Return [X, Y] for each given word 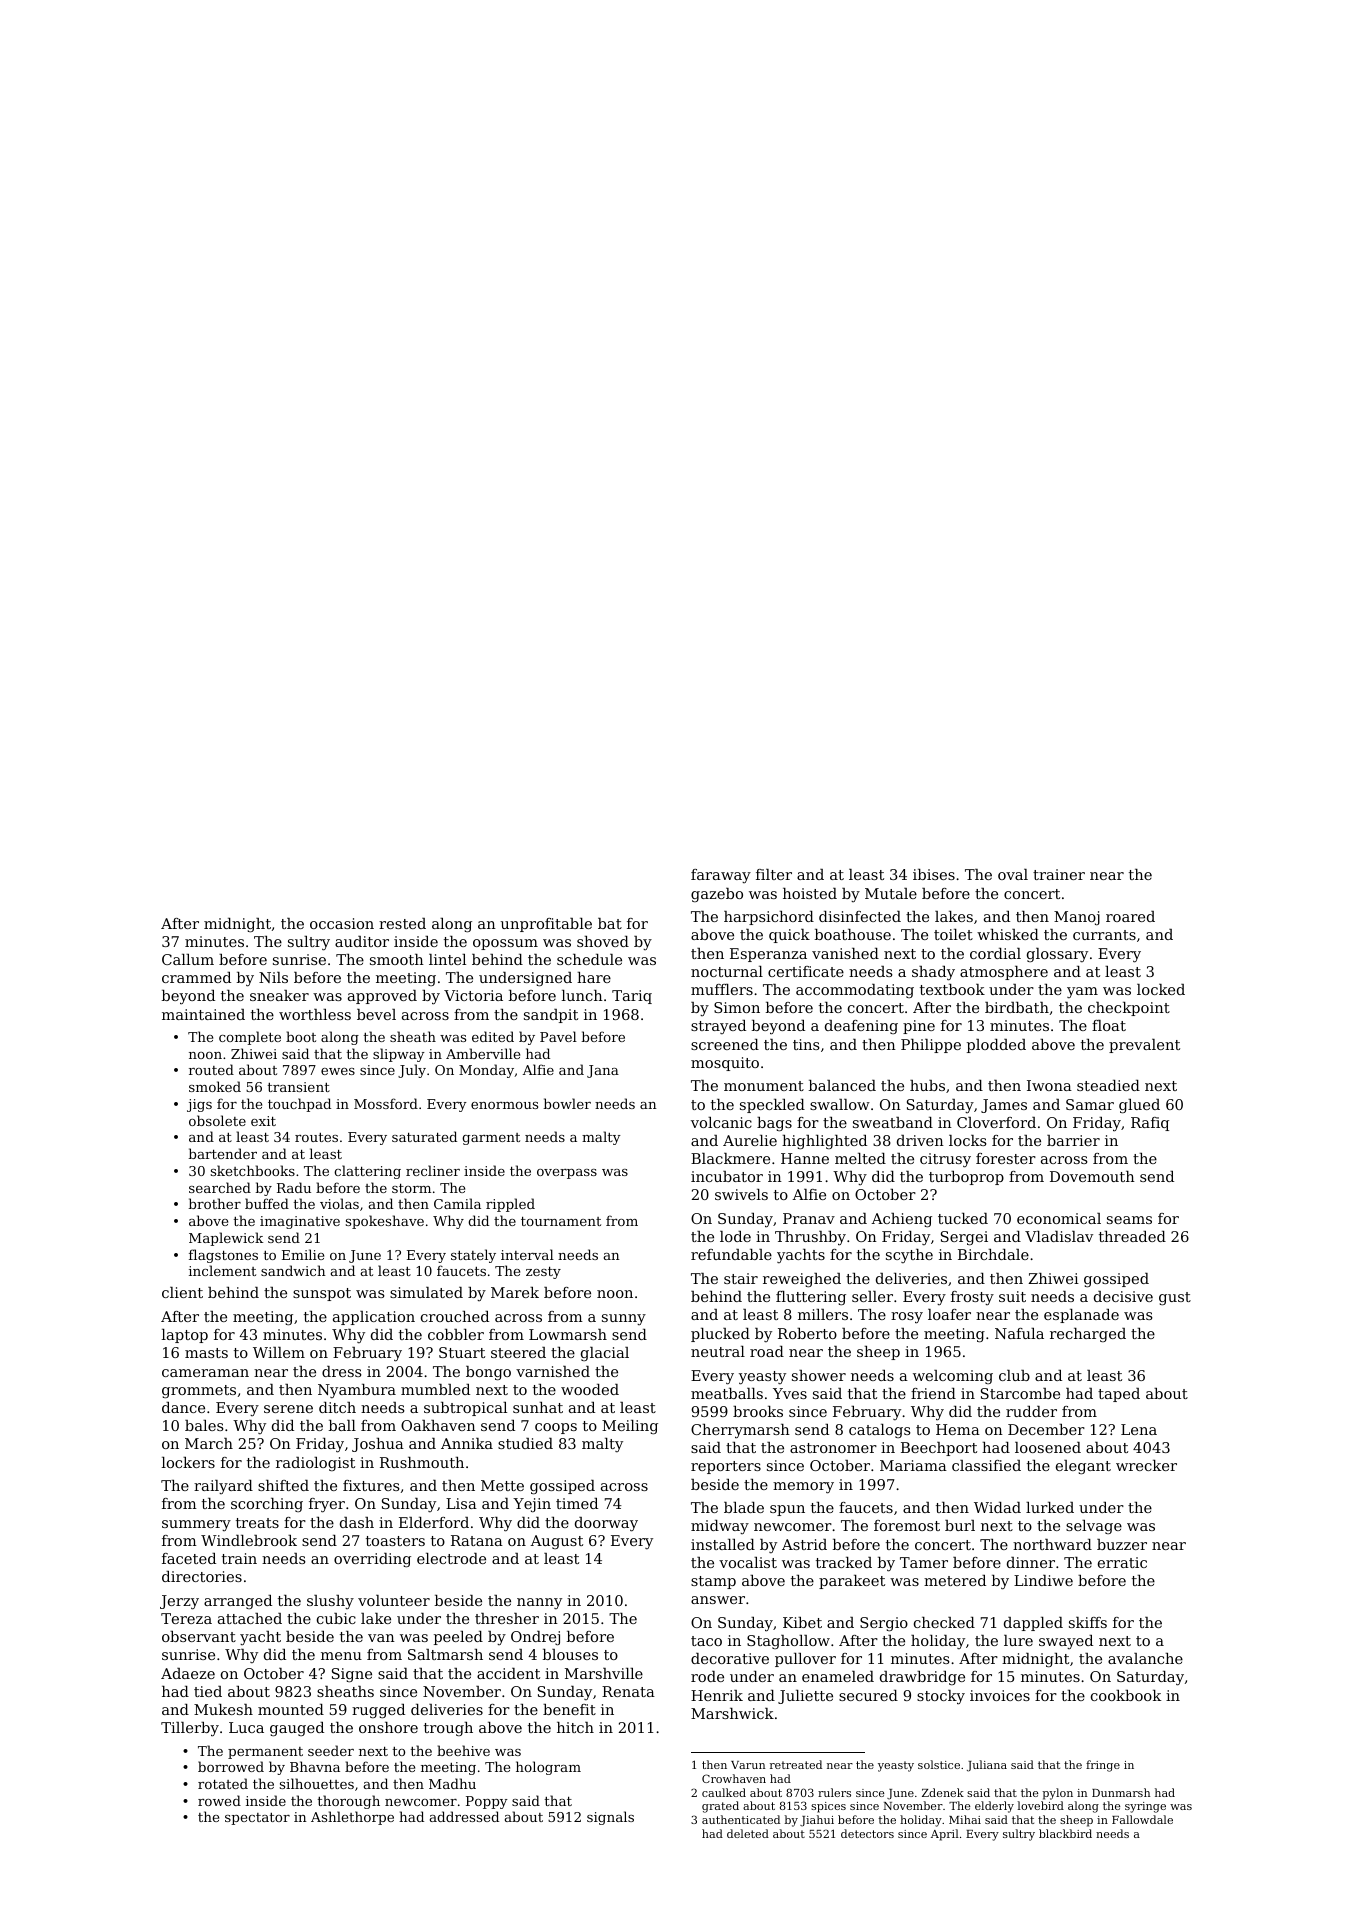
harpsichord [769, 918]
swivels [741, 1194]
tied [208, 1691]
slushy [330, 1602]
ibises [934, 874]
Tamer [924, 1562]
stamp [713, 1582]
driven [920, 1140]
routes [316, 1137]
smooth [397, 959]
